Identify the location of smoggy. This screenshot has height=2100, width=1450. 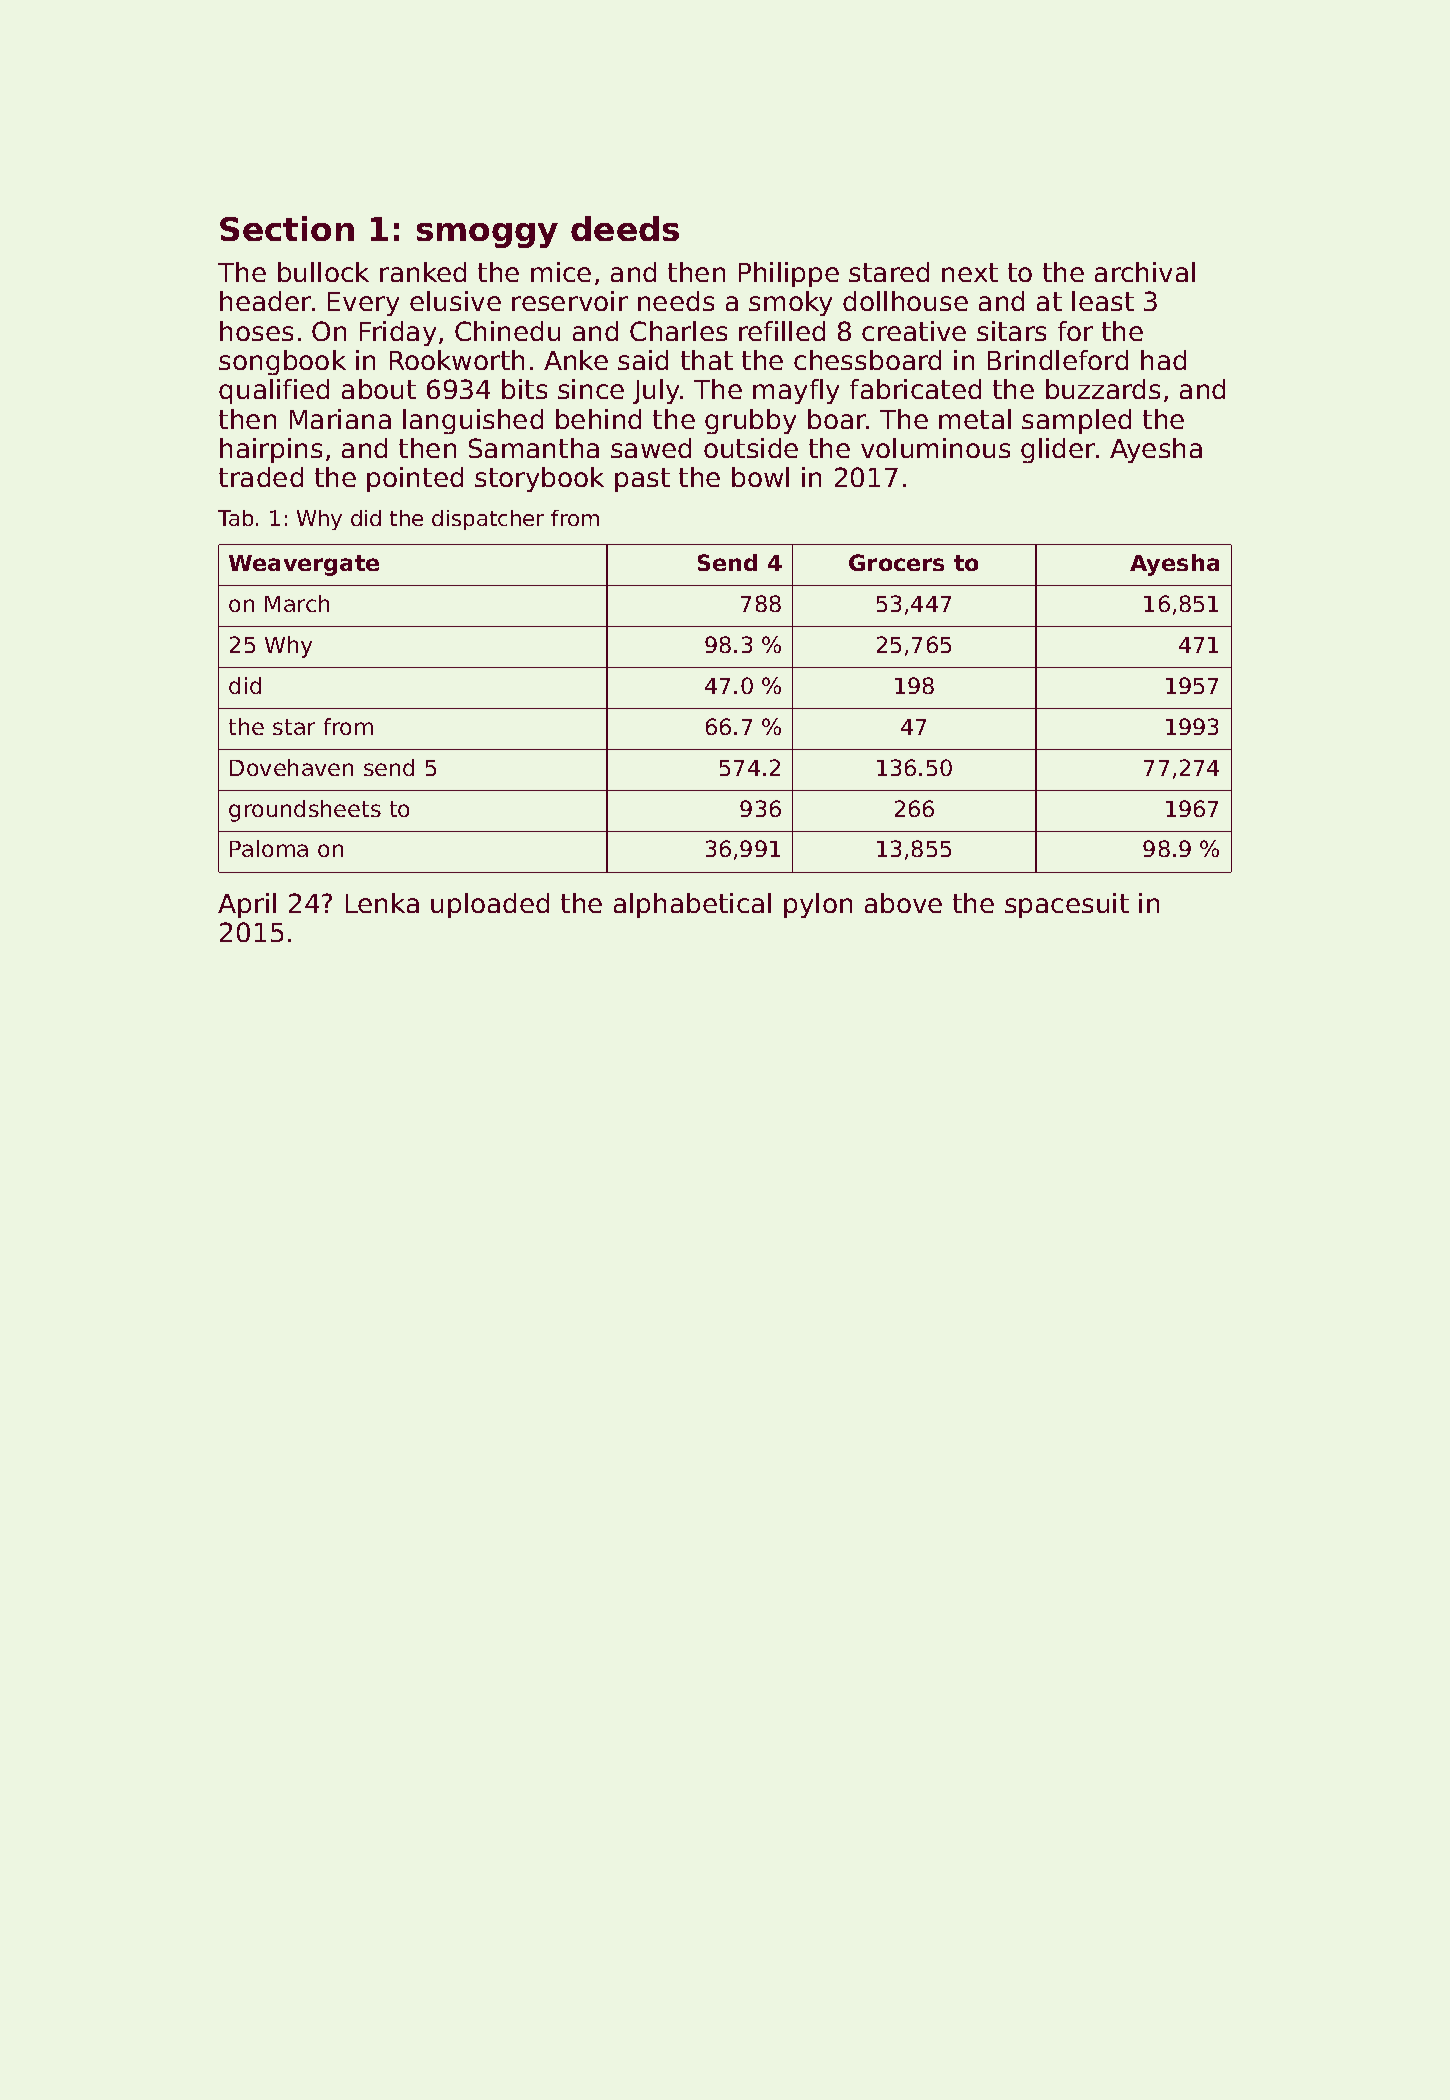
(487, 235).
